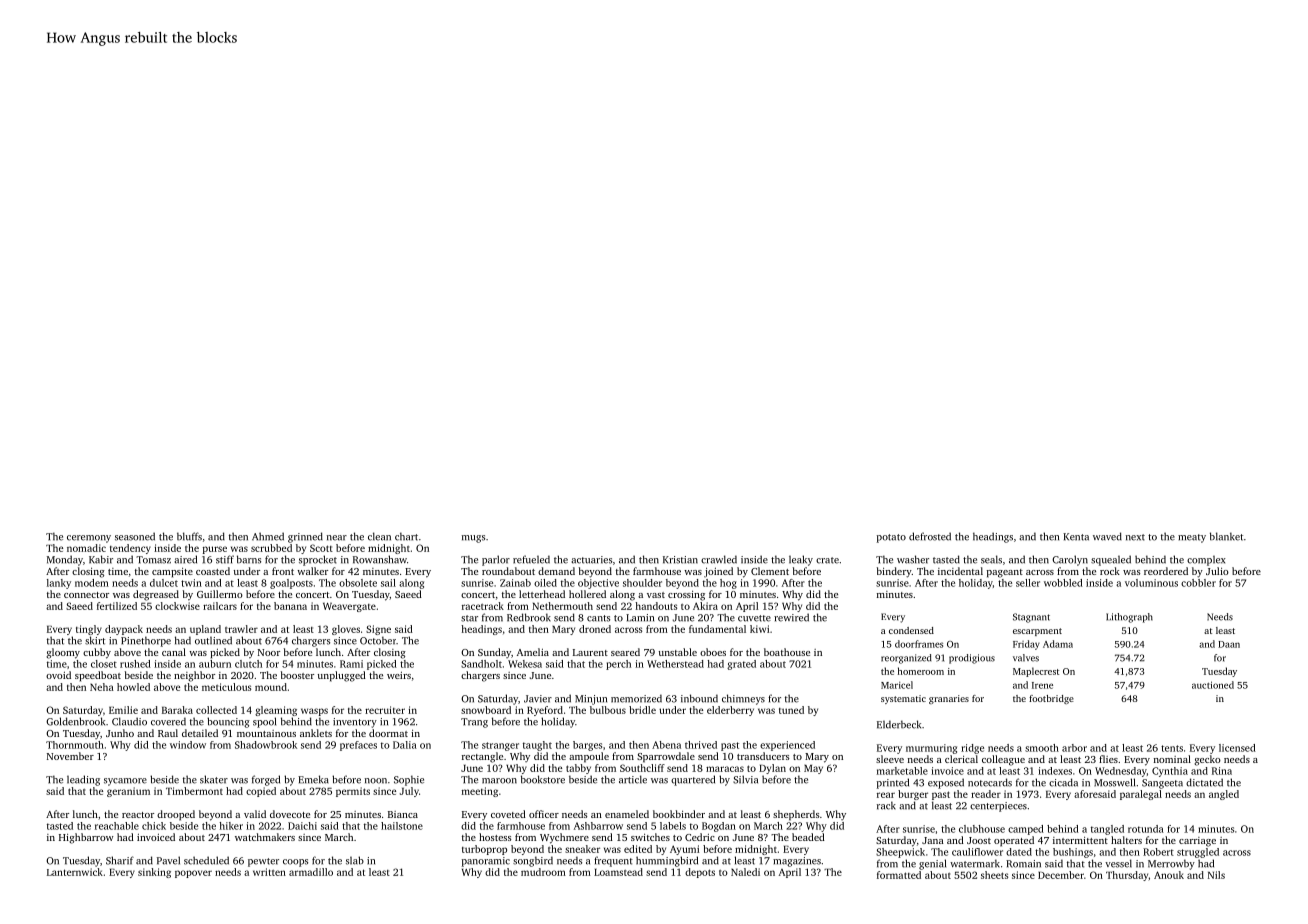  Describe the element at coordinates (640, 618) in the screenshot. I see `Lamin` at that location.
